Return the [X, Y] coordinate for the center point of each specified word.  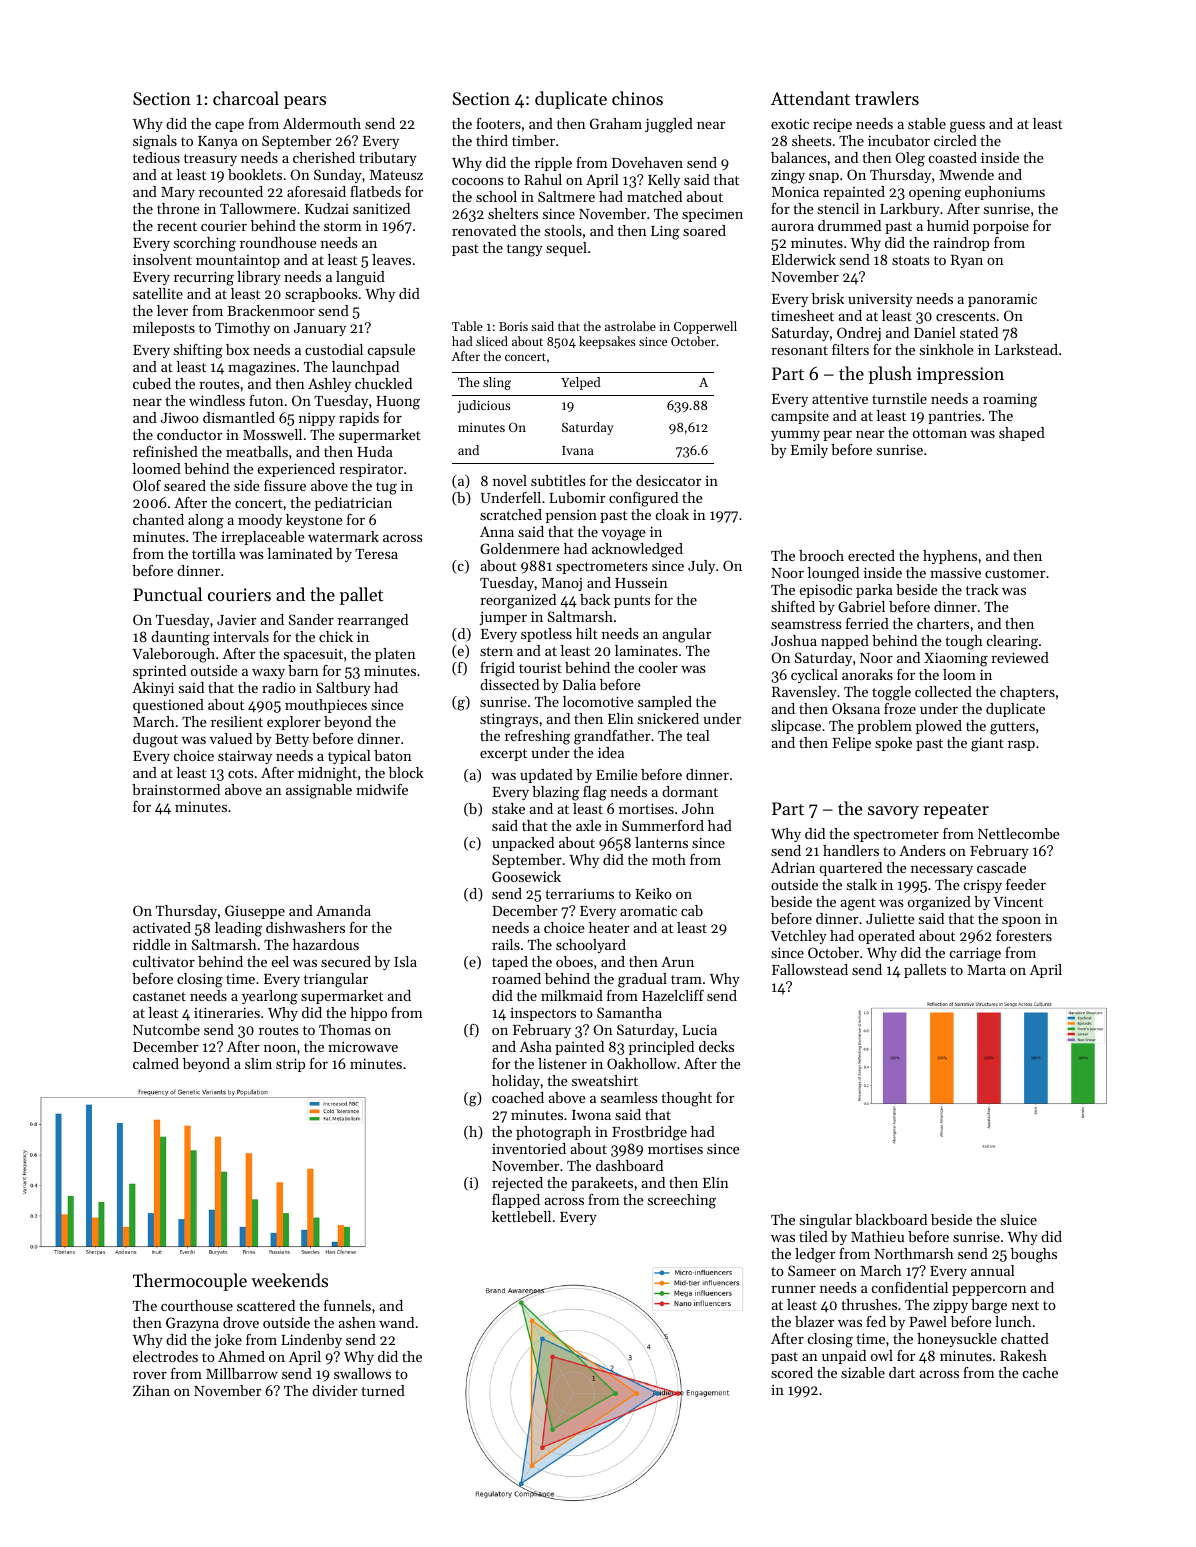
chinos [637, 98]
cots [240, 773]
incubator [899, 140]
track [982, 589]
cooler [658, 667]
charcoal [246, 98]
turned [383, 1390]
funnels [347, 1305]
